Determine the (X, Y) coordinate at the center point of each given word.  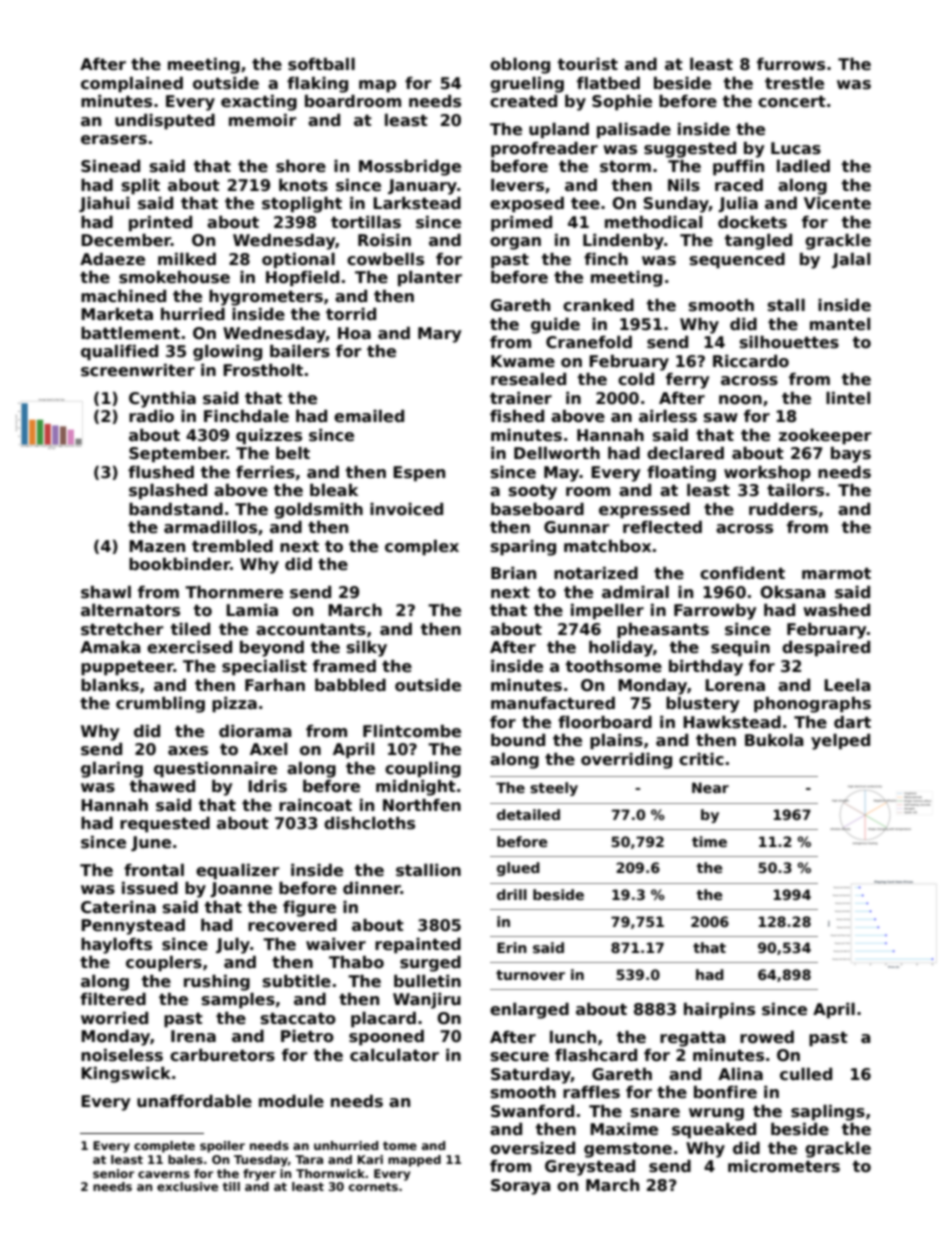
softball (321, 64)
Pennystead (133, 926)
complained (132, 84)
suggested (690, 149)
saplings (828, 1112)
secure (520, 1057)
